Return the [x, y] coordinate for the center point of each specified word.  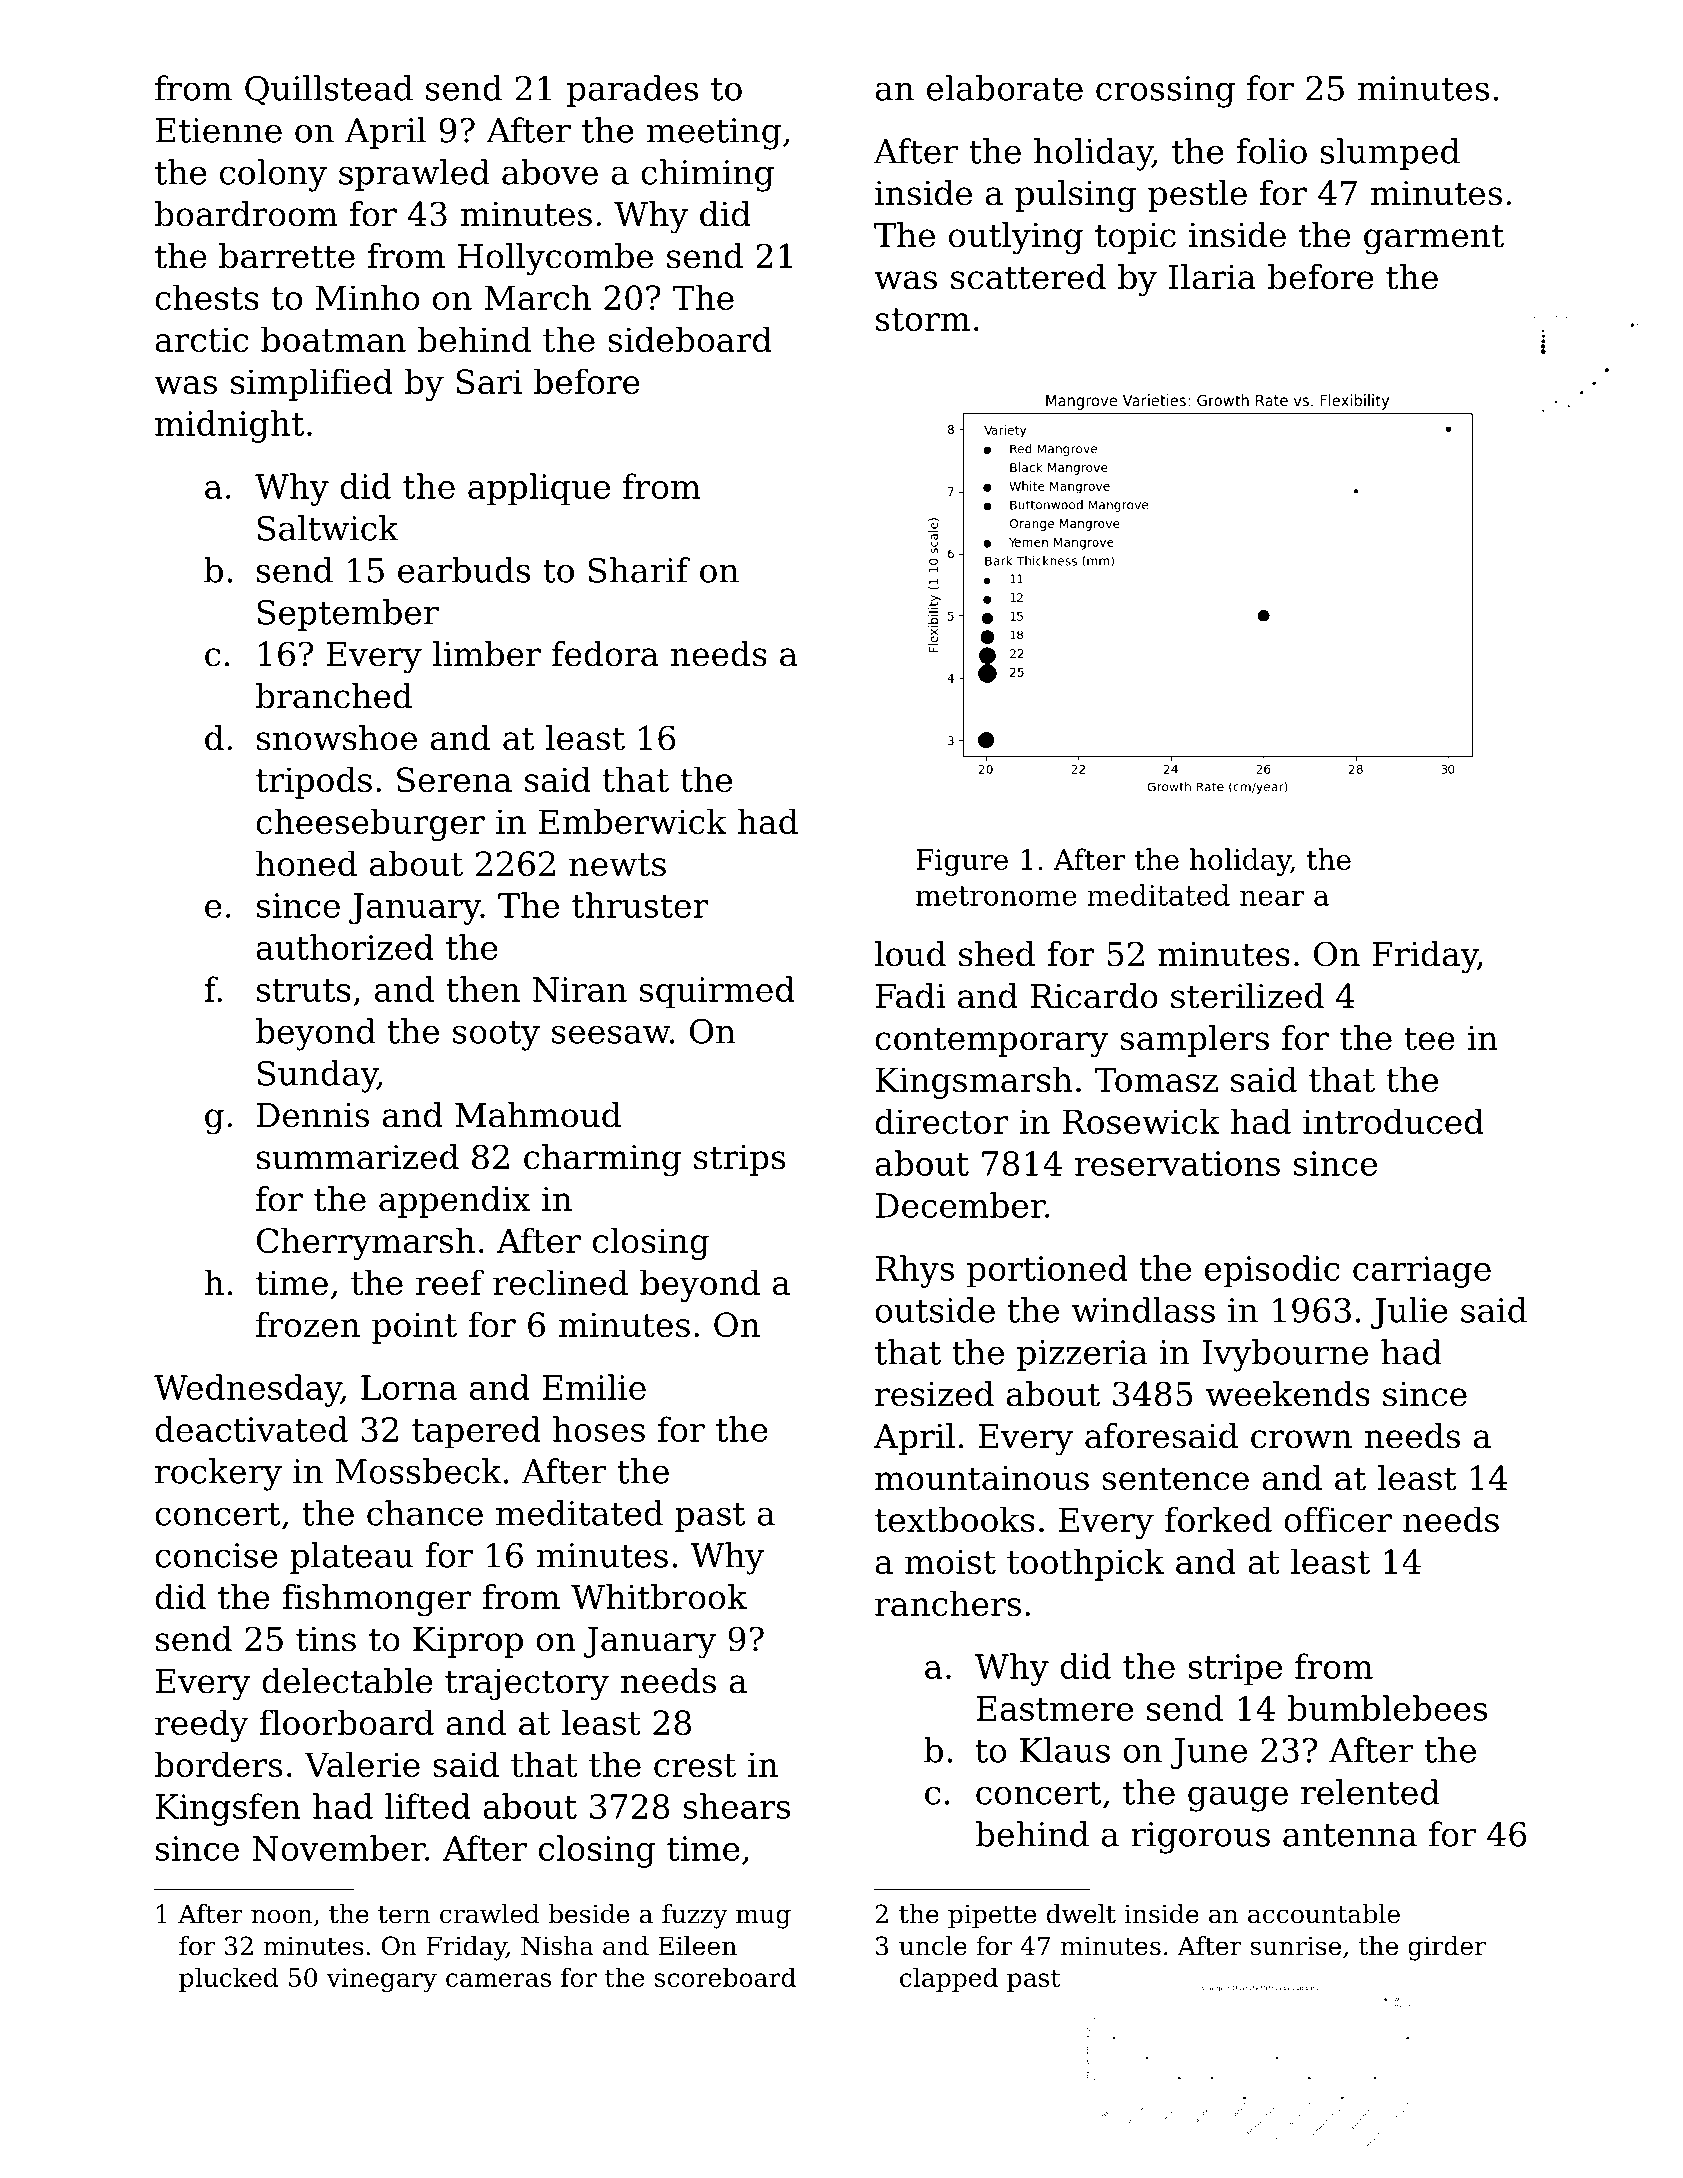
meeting [713, 134]
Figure [962, 862]
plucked [228, 1979]
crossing [1165, 92]
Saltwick [328, 528]
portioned [1047, 1271]
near [1272, 898]
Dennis [313, 1115]
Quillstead [329, 90]
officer [1338, 1519]
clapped [949, 1979]
